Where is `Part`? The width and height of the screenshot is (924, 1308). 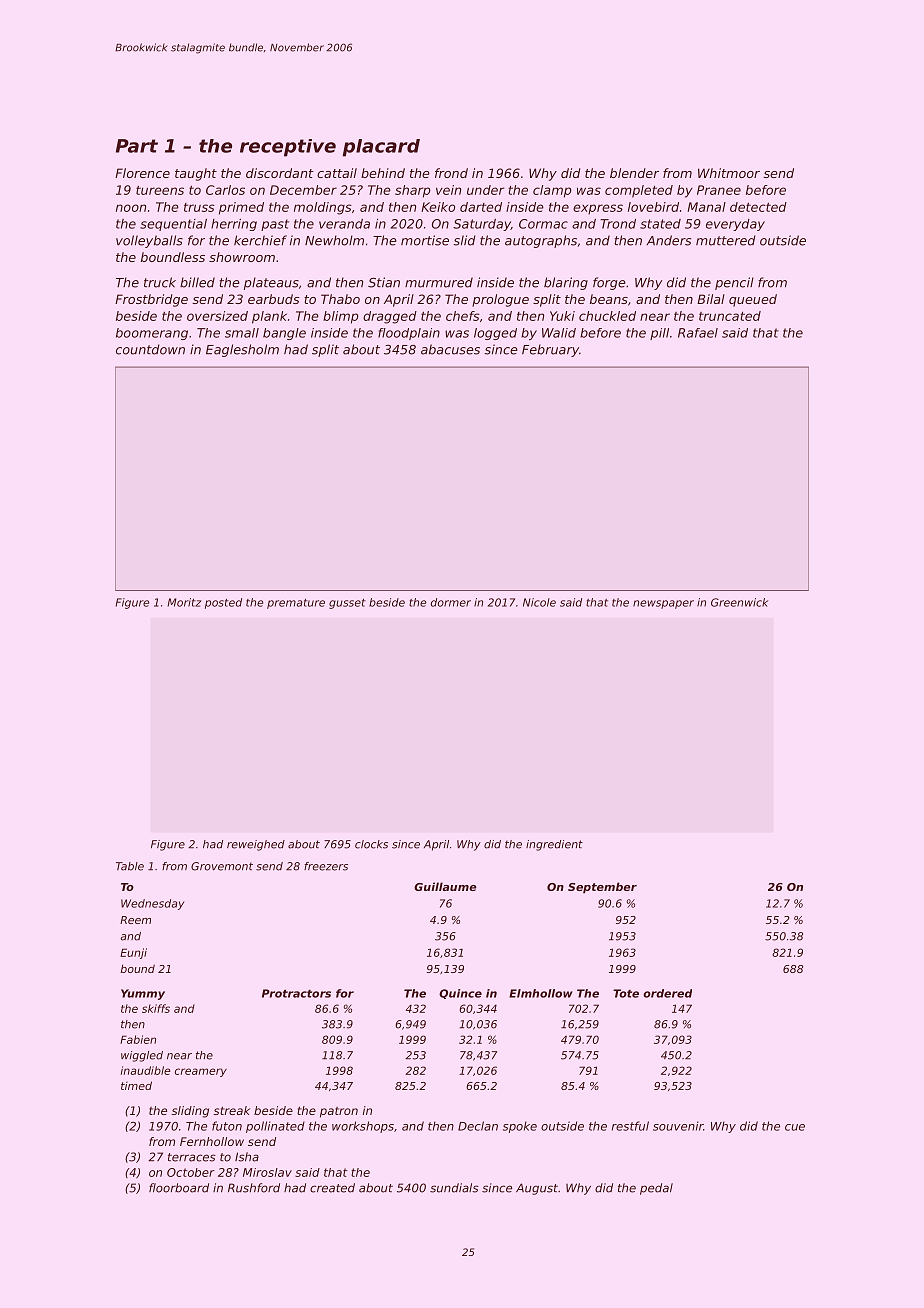 Part is located at coordinates (137, 146).
